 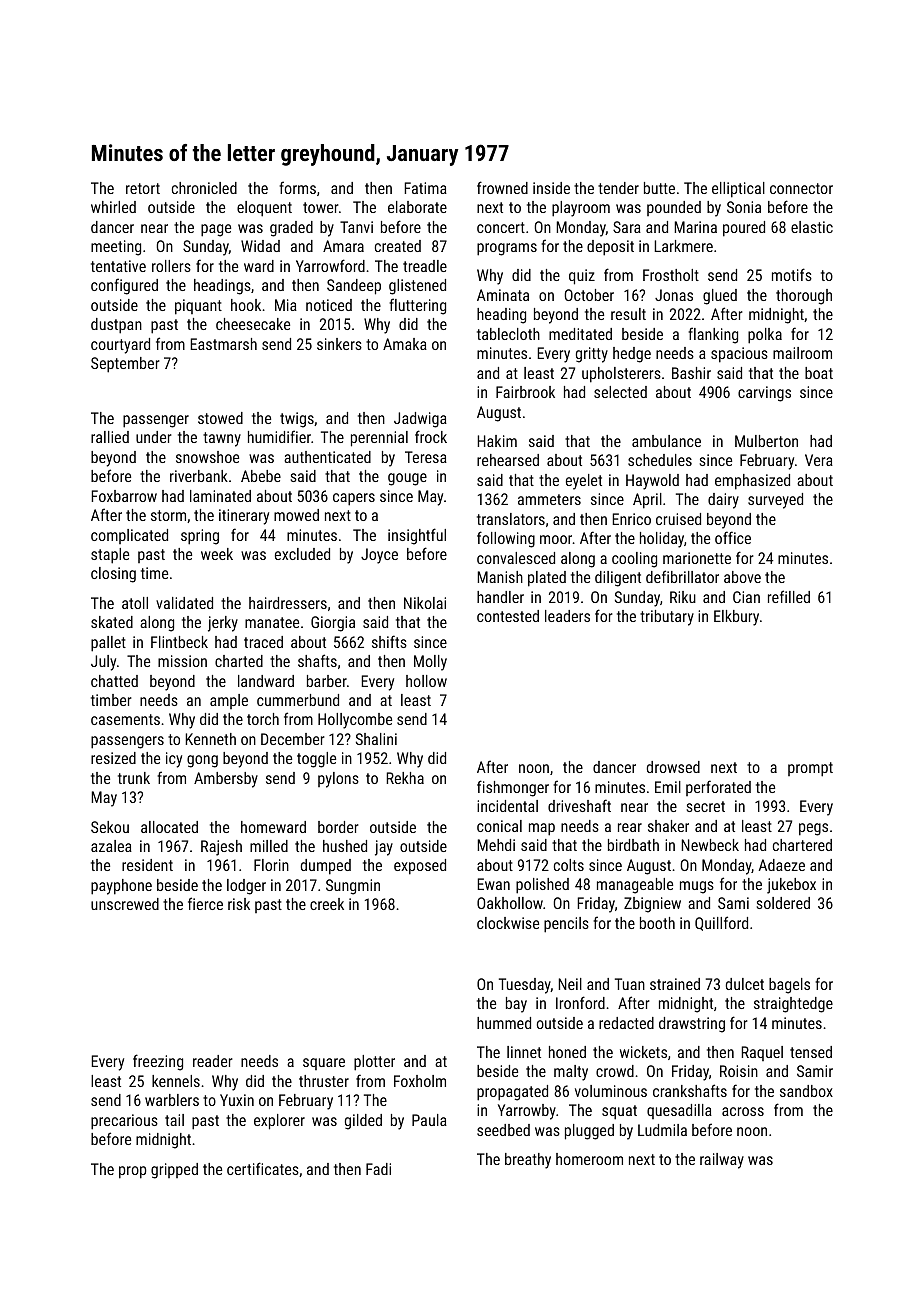 What do you see at coordinates (801, 188) in the page?
I see `connector` at bounding box center [801, 188].
